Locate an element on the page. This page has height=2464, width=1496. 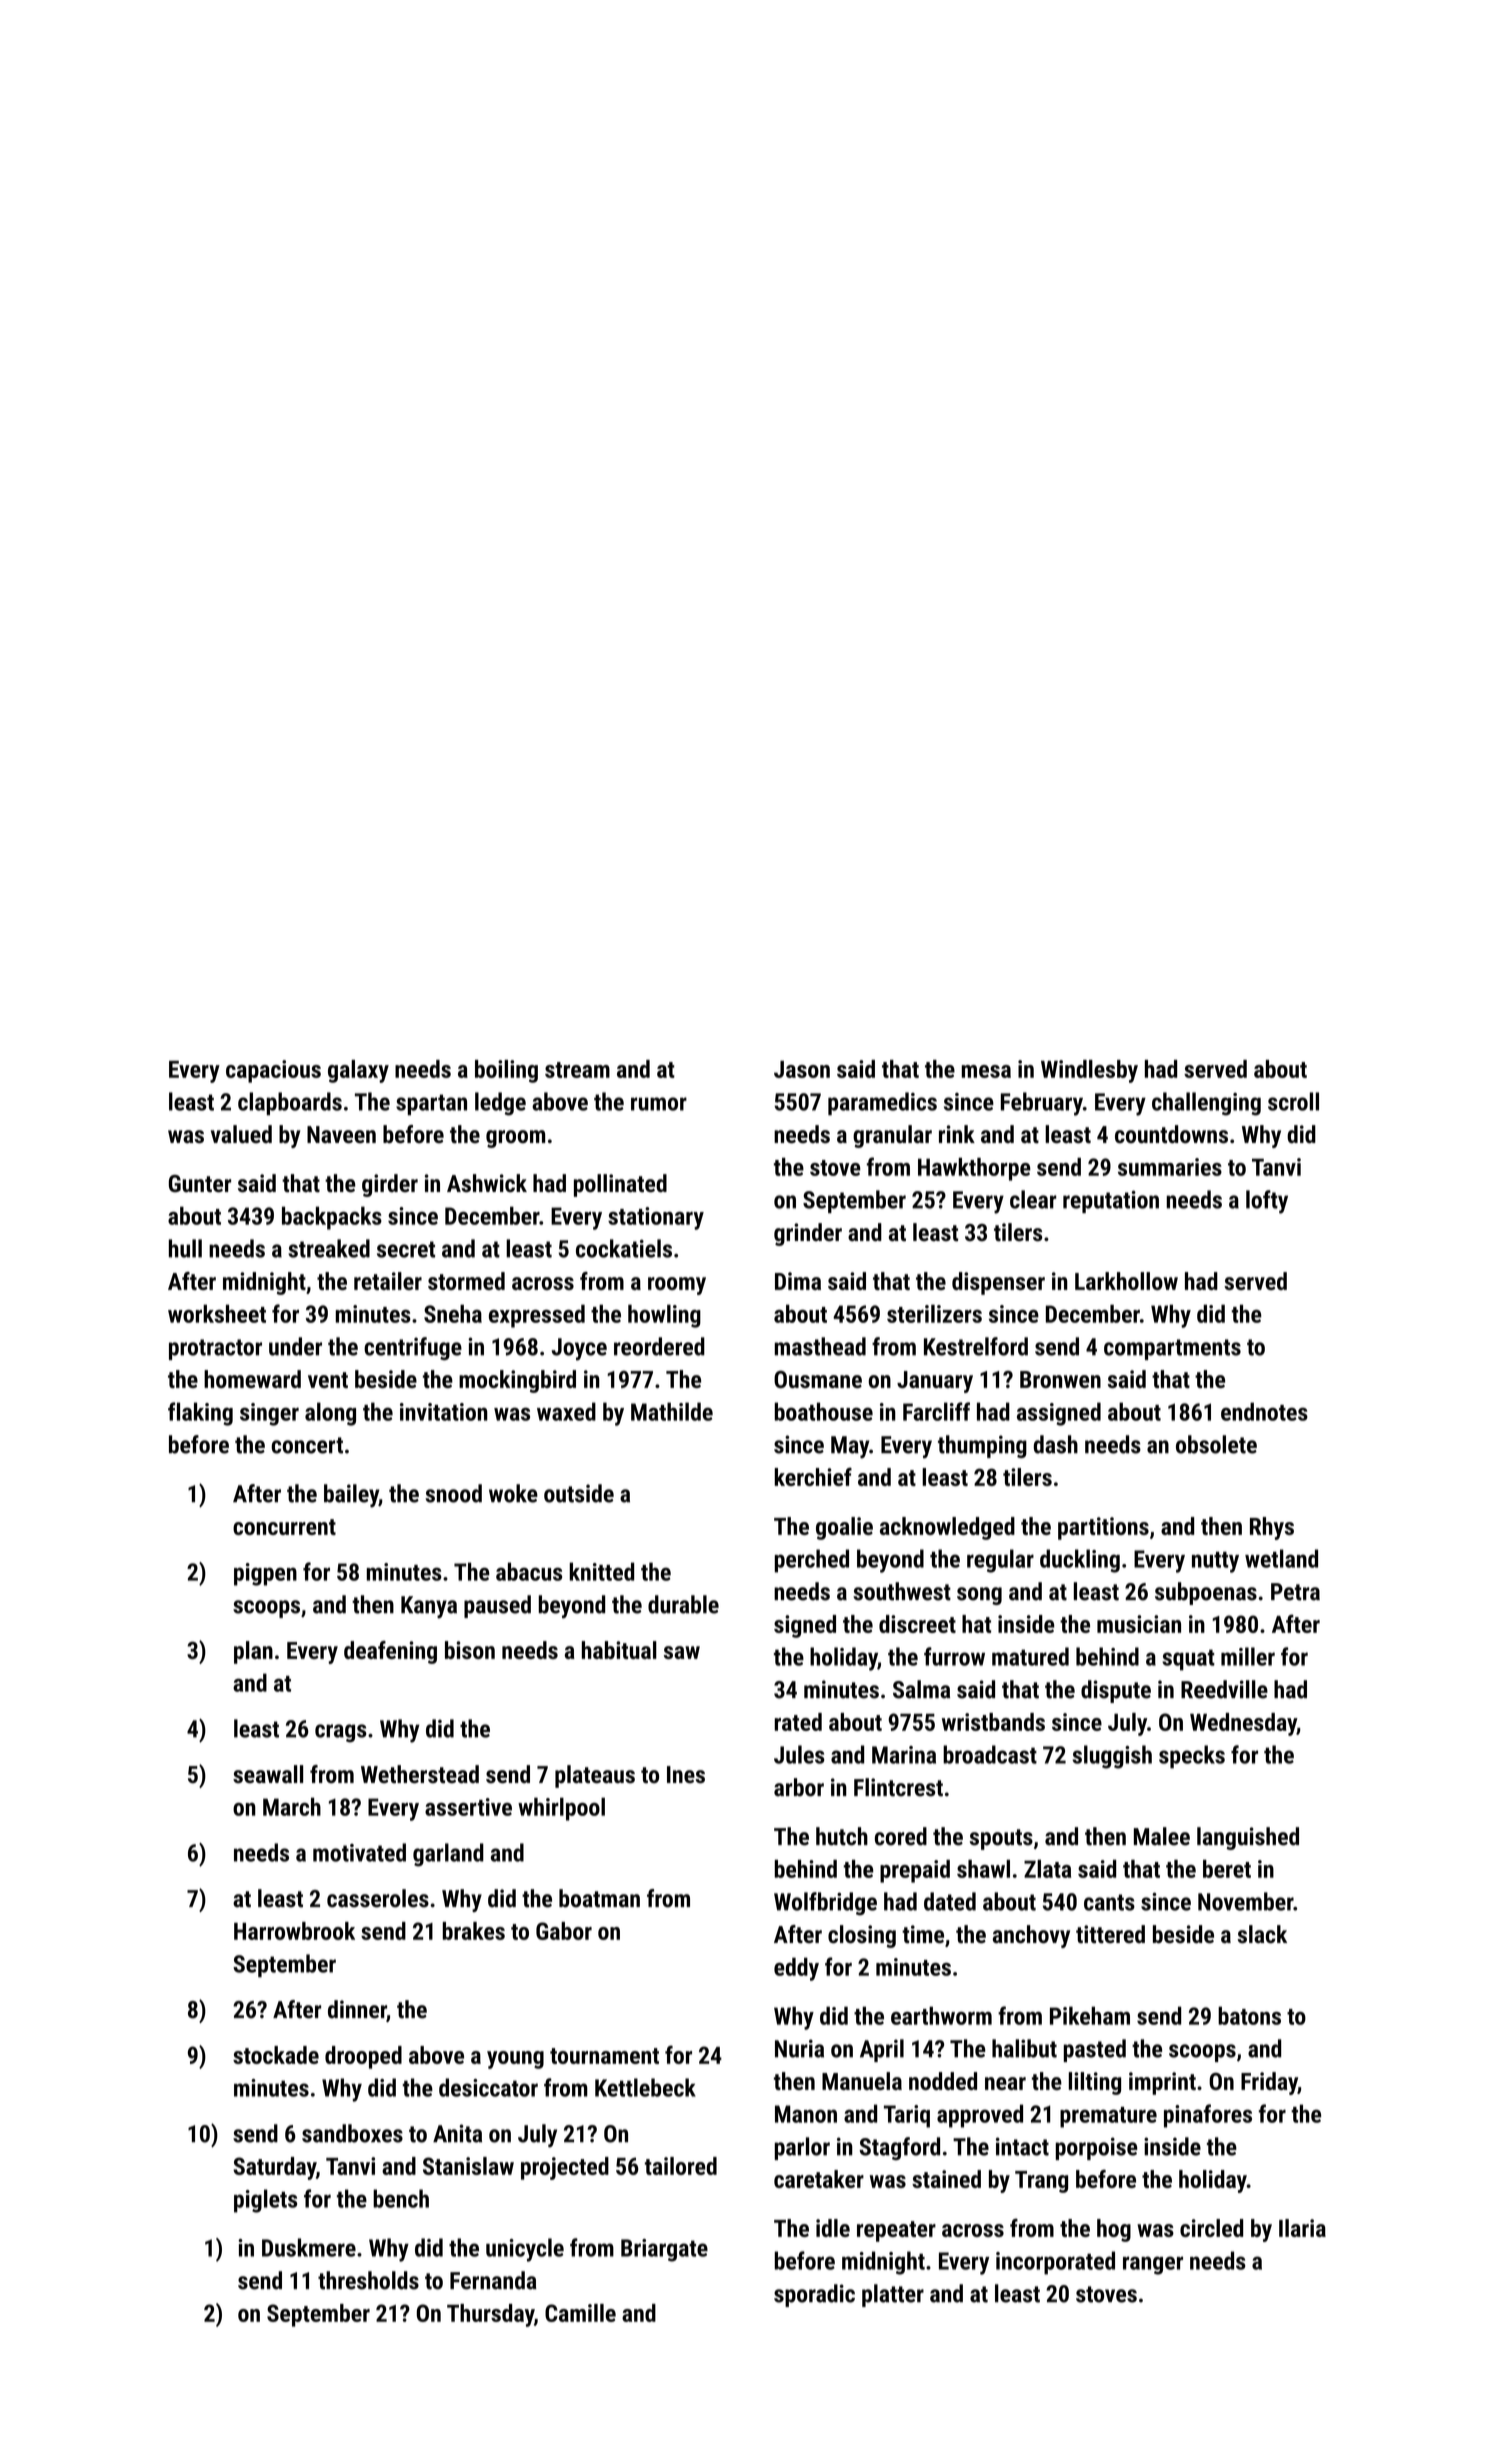
dispenser is located at coordinates (998, 1283).
